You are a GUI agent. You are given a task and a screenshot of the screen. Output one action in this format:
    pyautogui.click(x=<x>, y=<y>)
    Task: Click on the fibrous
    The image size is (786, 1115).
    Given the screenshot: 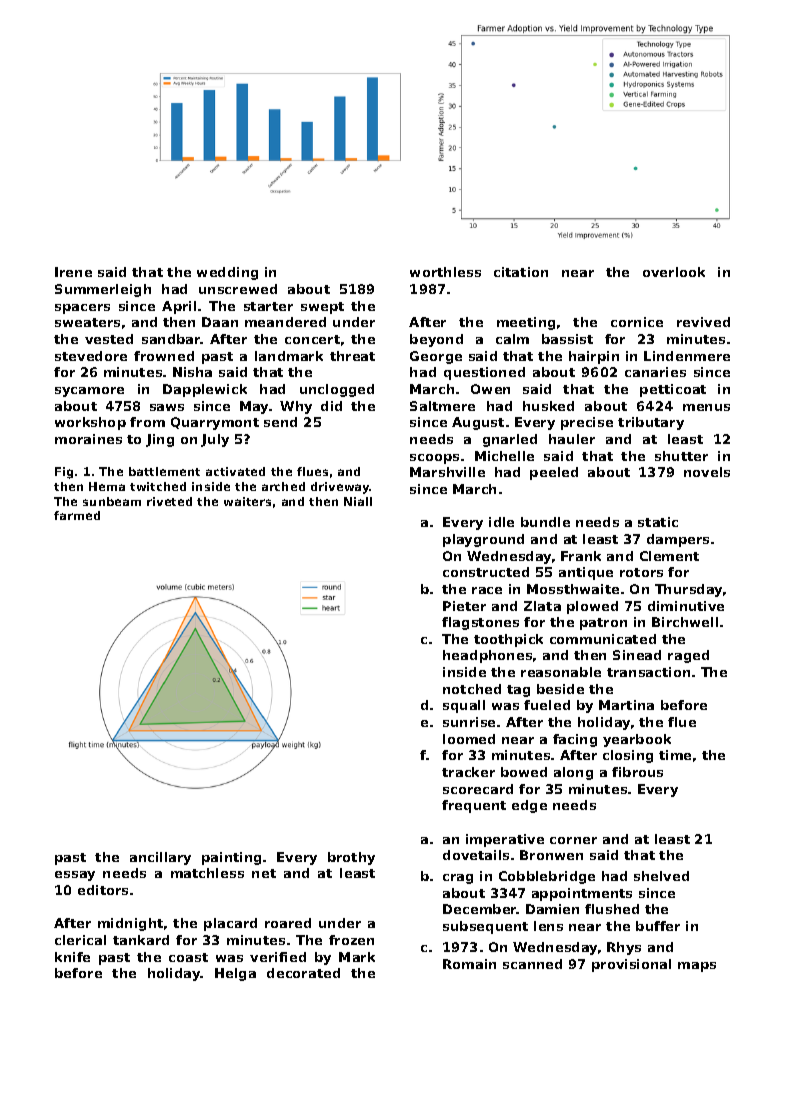 What is the action you would take?
    pyautogui.click(x=637, y=772)
